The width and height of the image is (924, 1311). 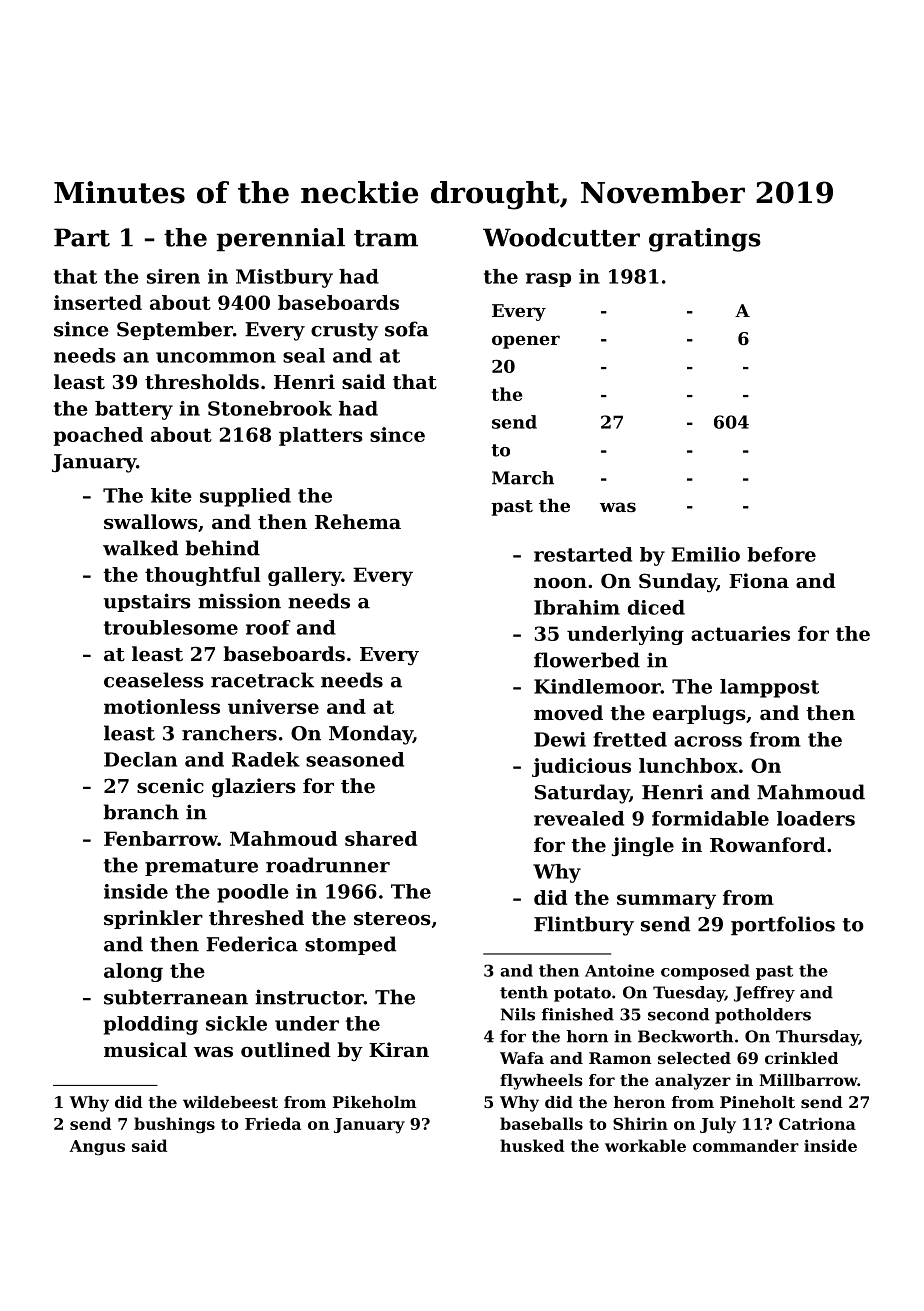 I want to click on gratings, so click(x=705, y=240).
